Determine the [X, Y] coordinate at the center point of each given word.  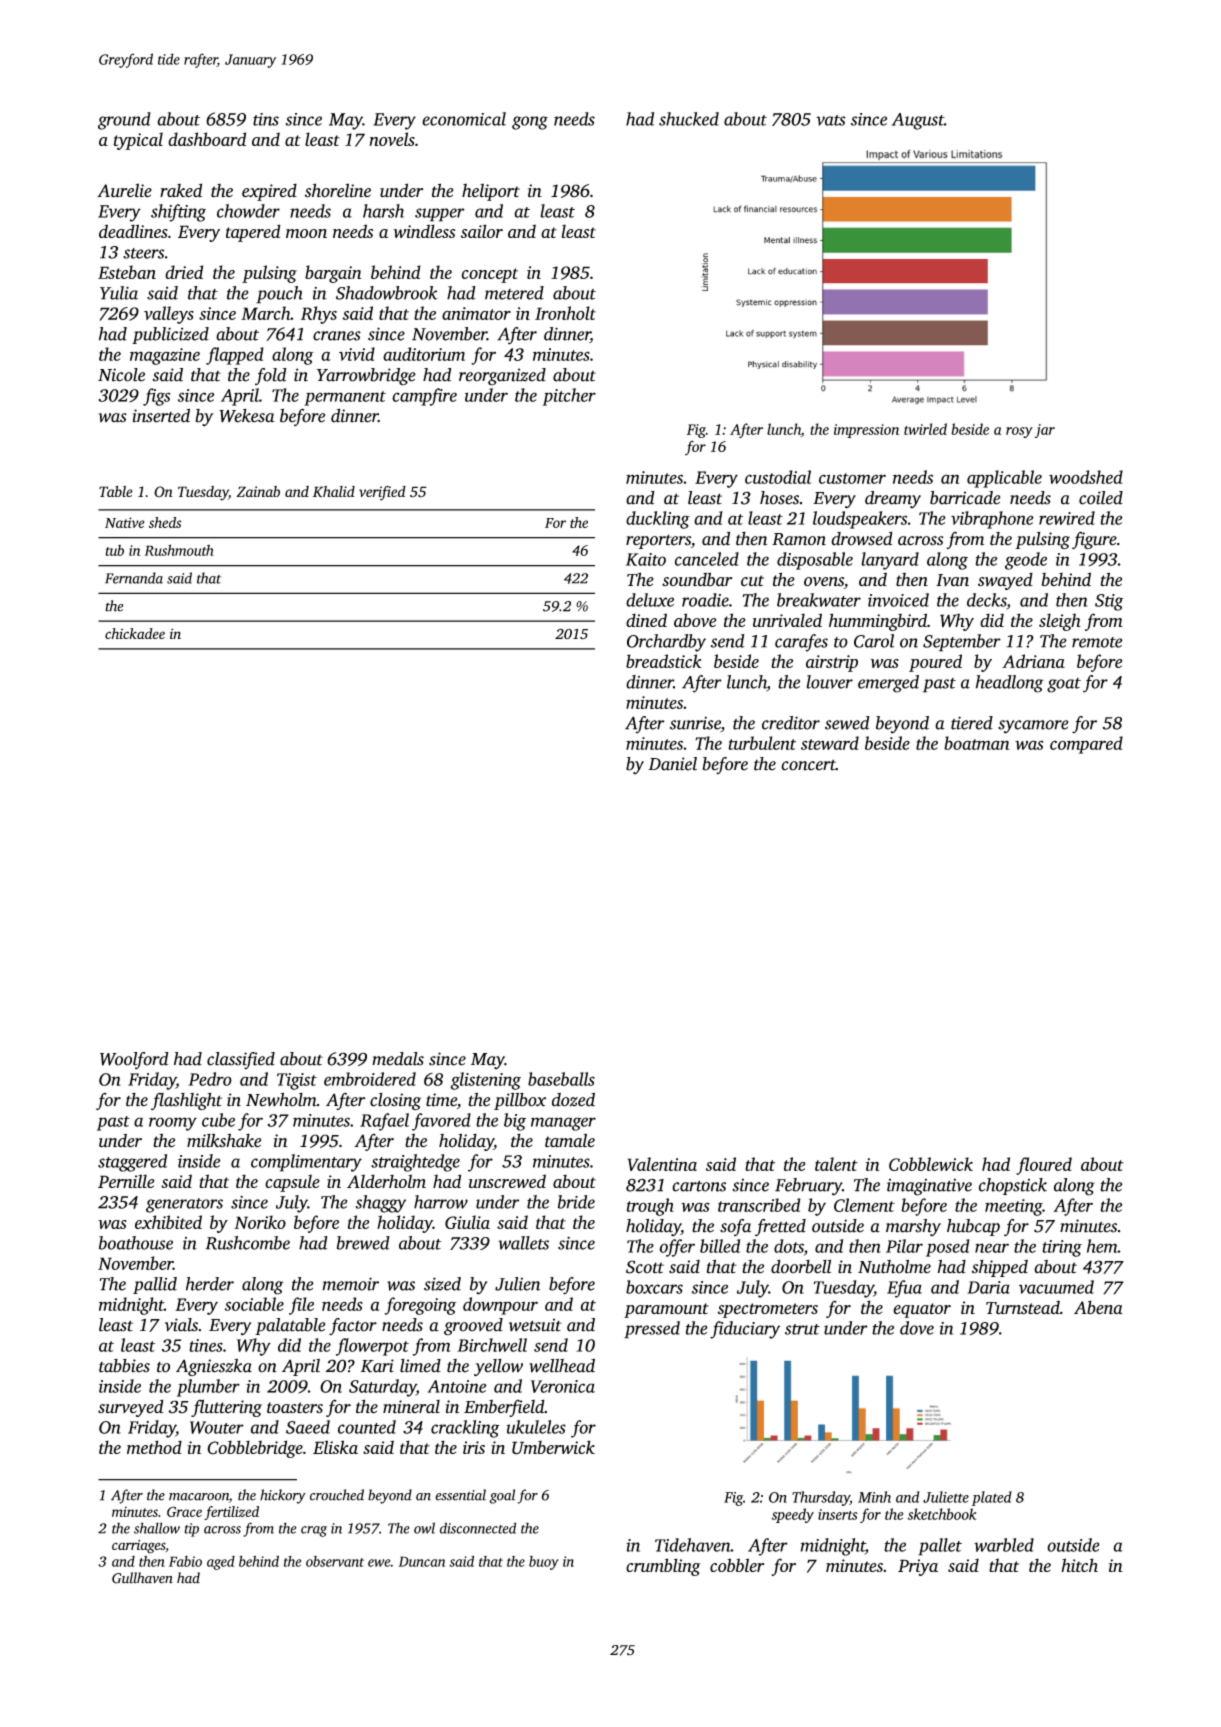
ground [124, 121]
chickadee [135, 633]
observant [335, 1561]
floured [1044, 1166]
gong [530, 123]
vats [831, 120]
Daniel [672, 764]
